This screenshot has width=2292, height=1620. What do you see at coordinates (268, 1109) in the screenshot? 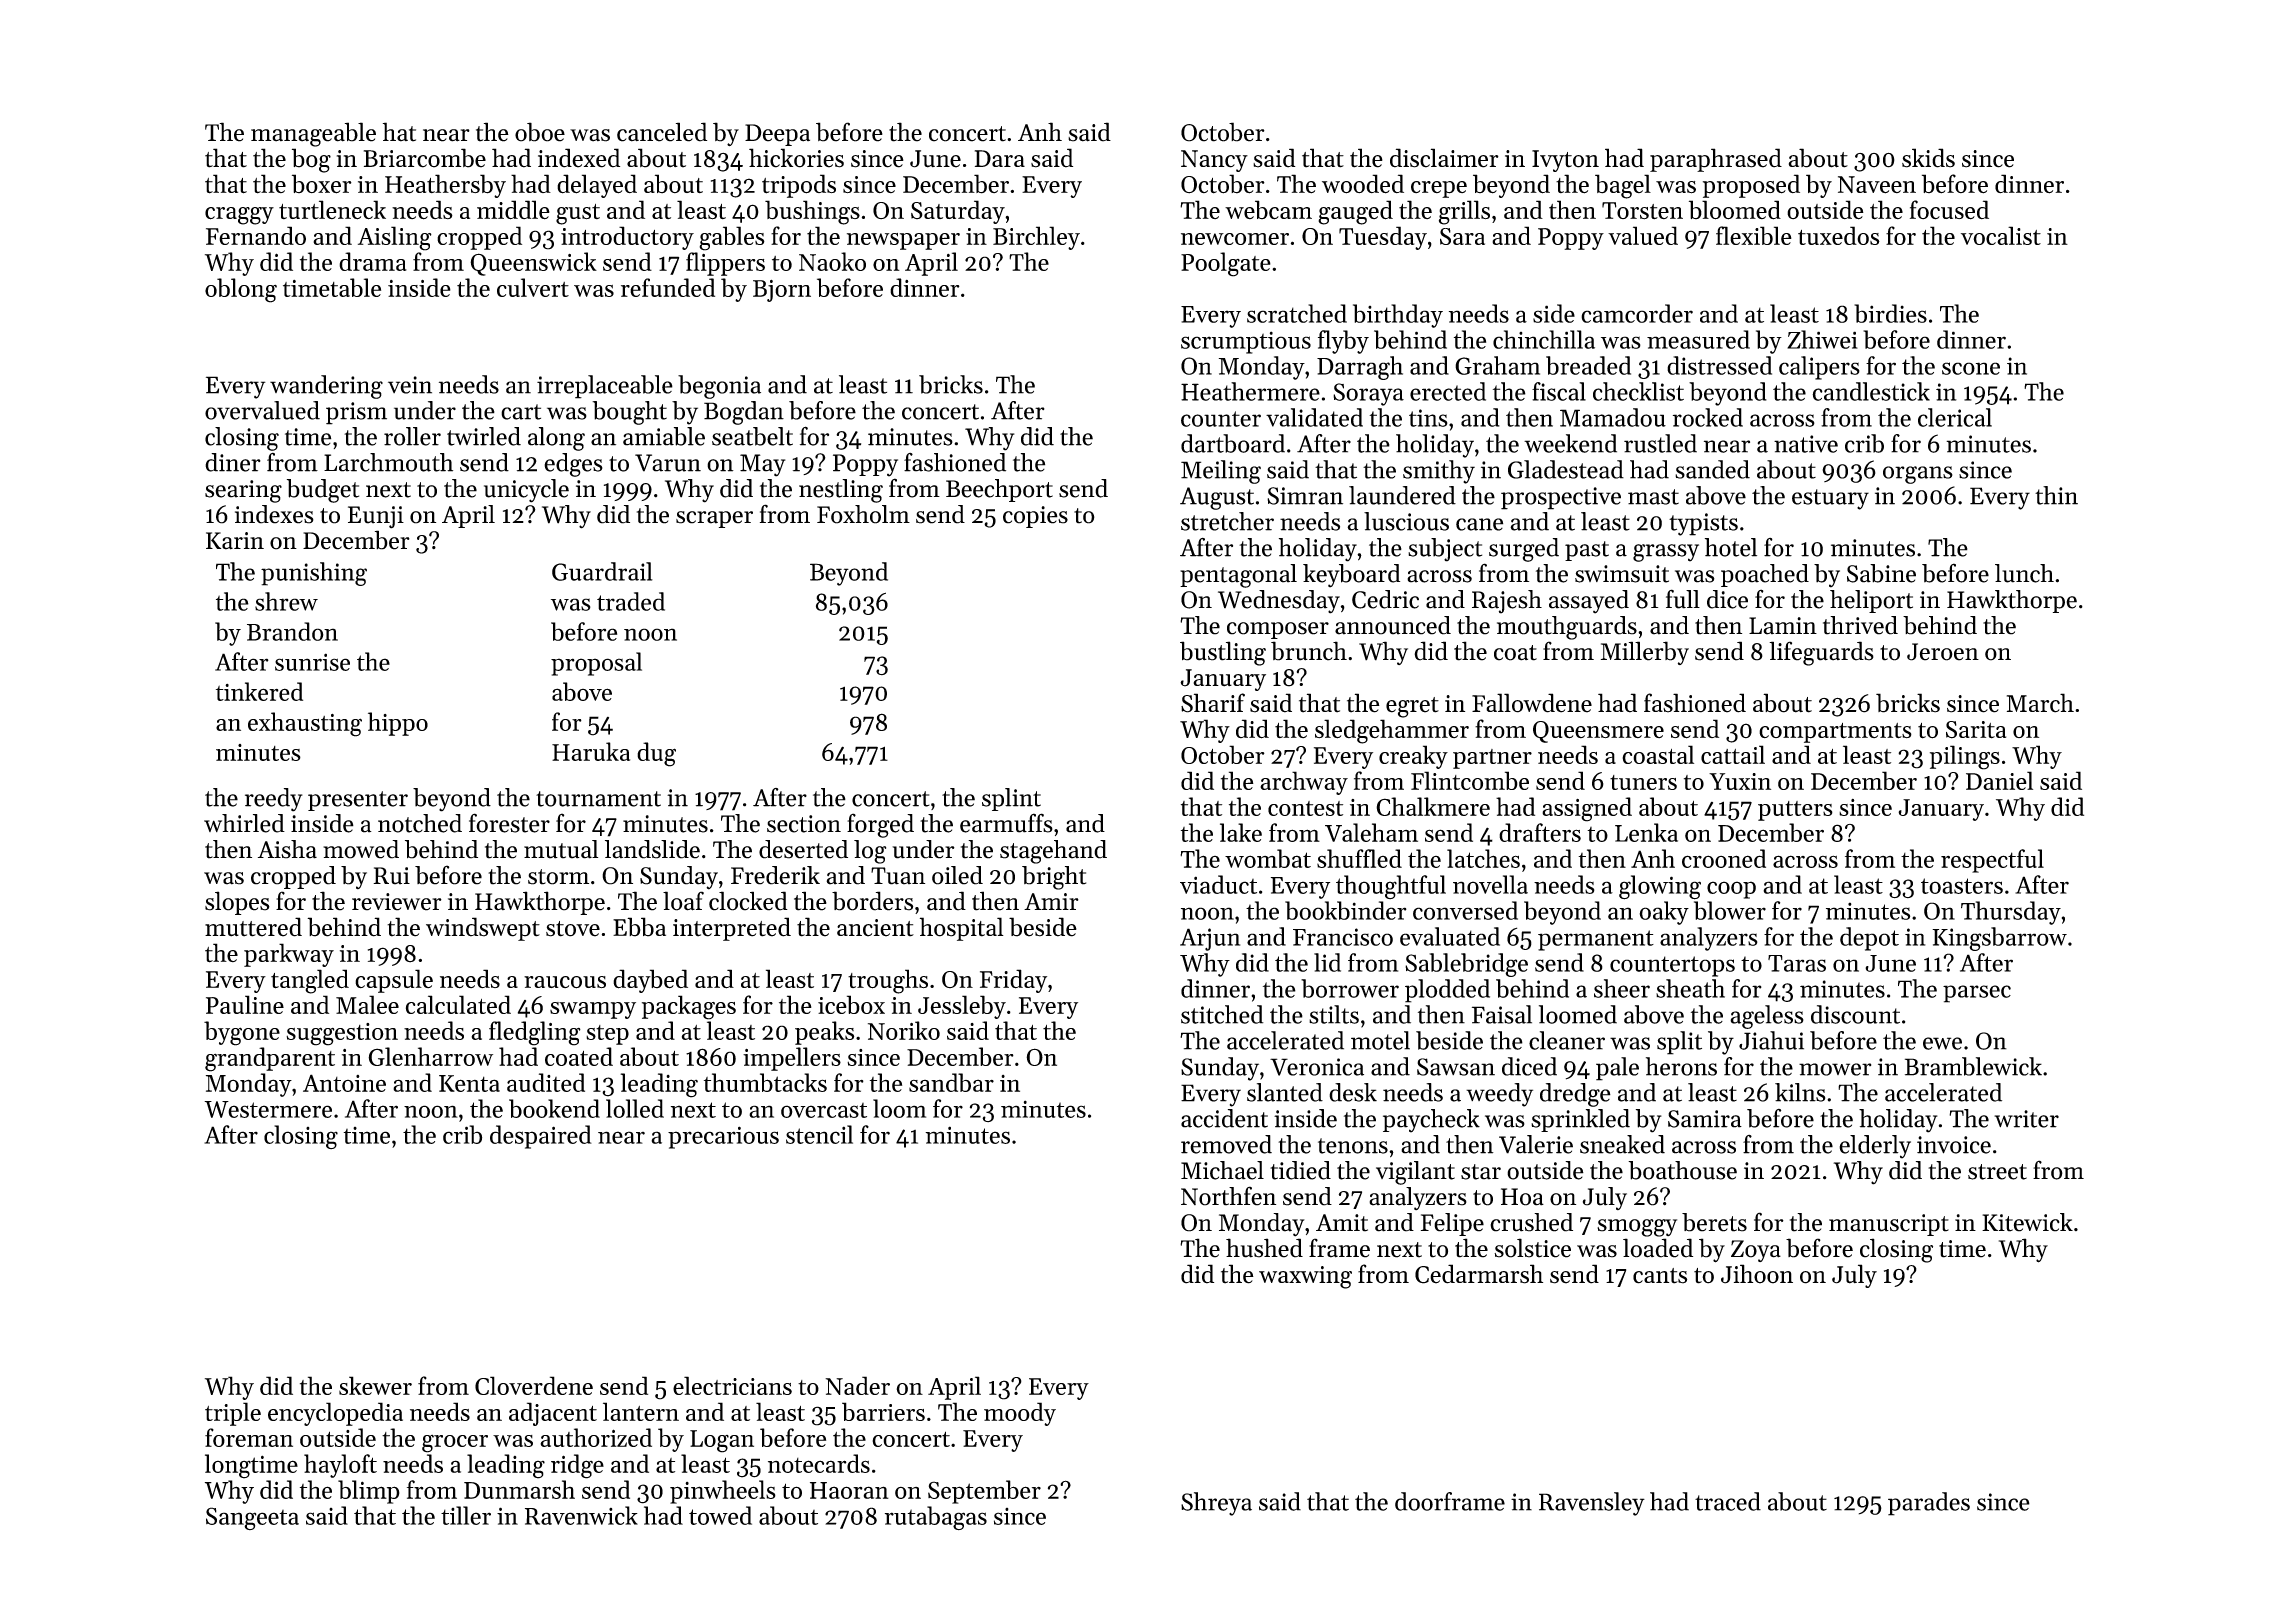
I see `Westermere` at bounding box center [268, 1109].
